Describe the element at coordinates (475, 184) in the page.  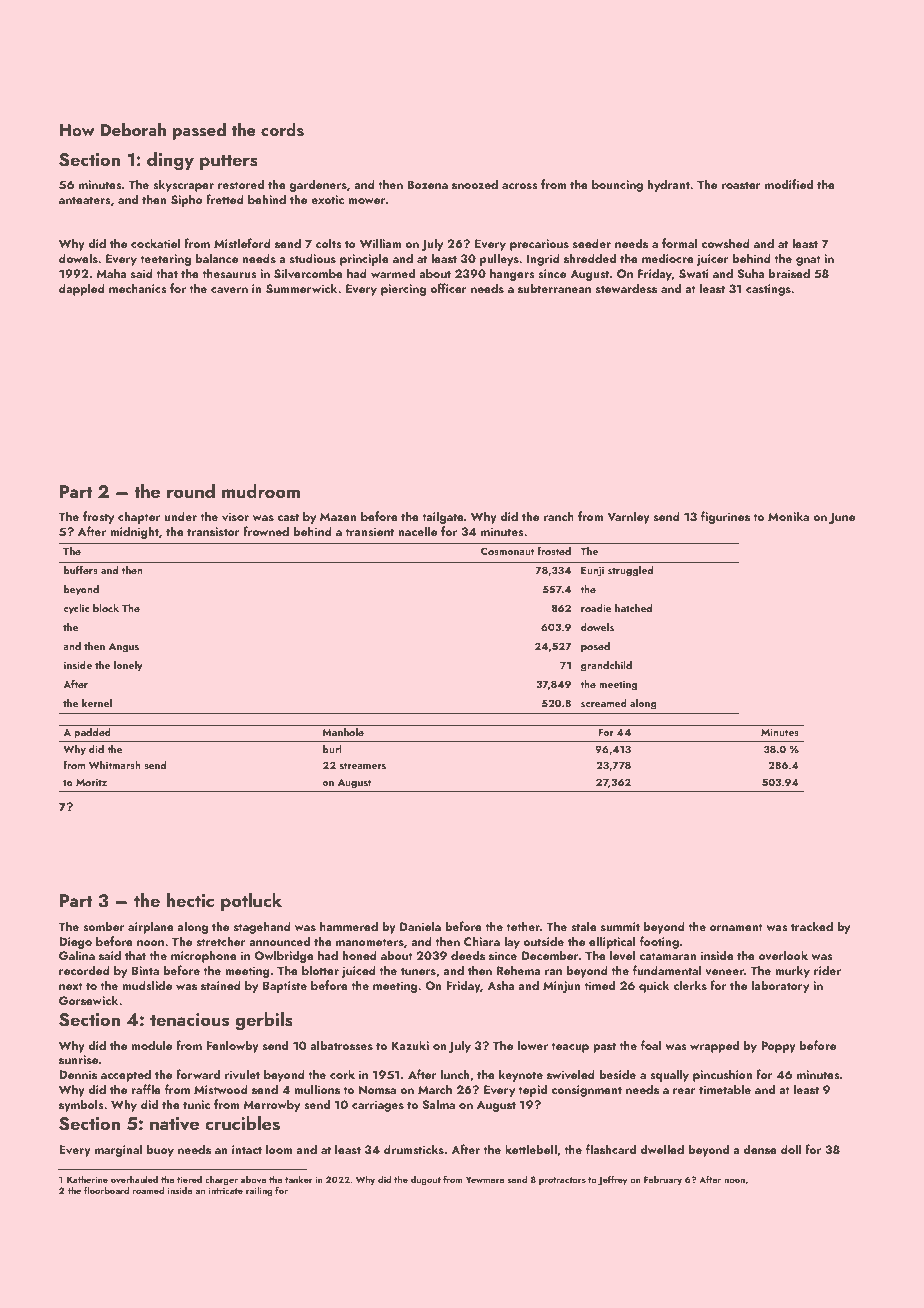
I see `snoozed` at that location.
